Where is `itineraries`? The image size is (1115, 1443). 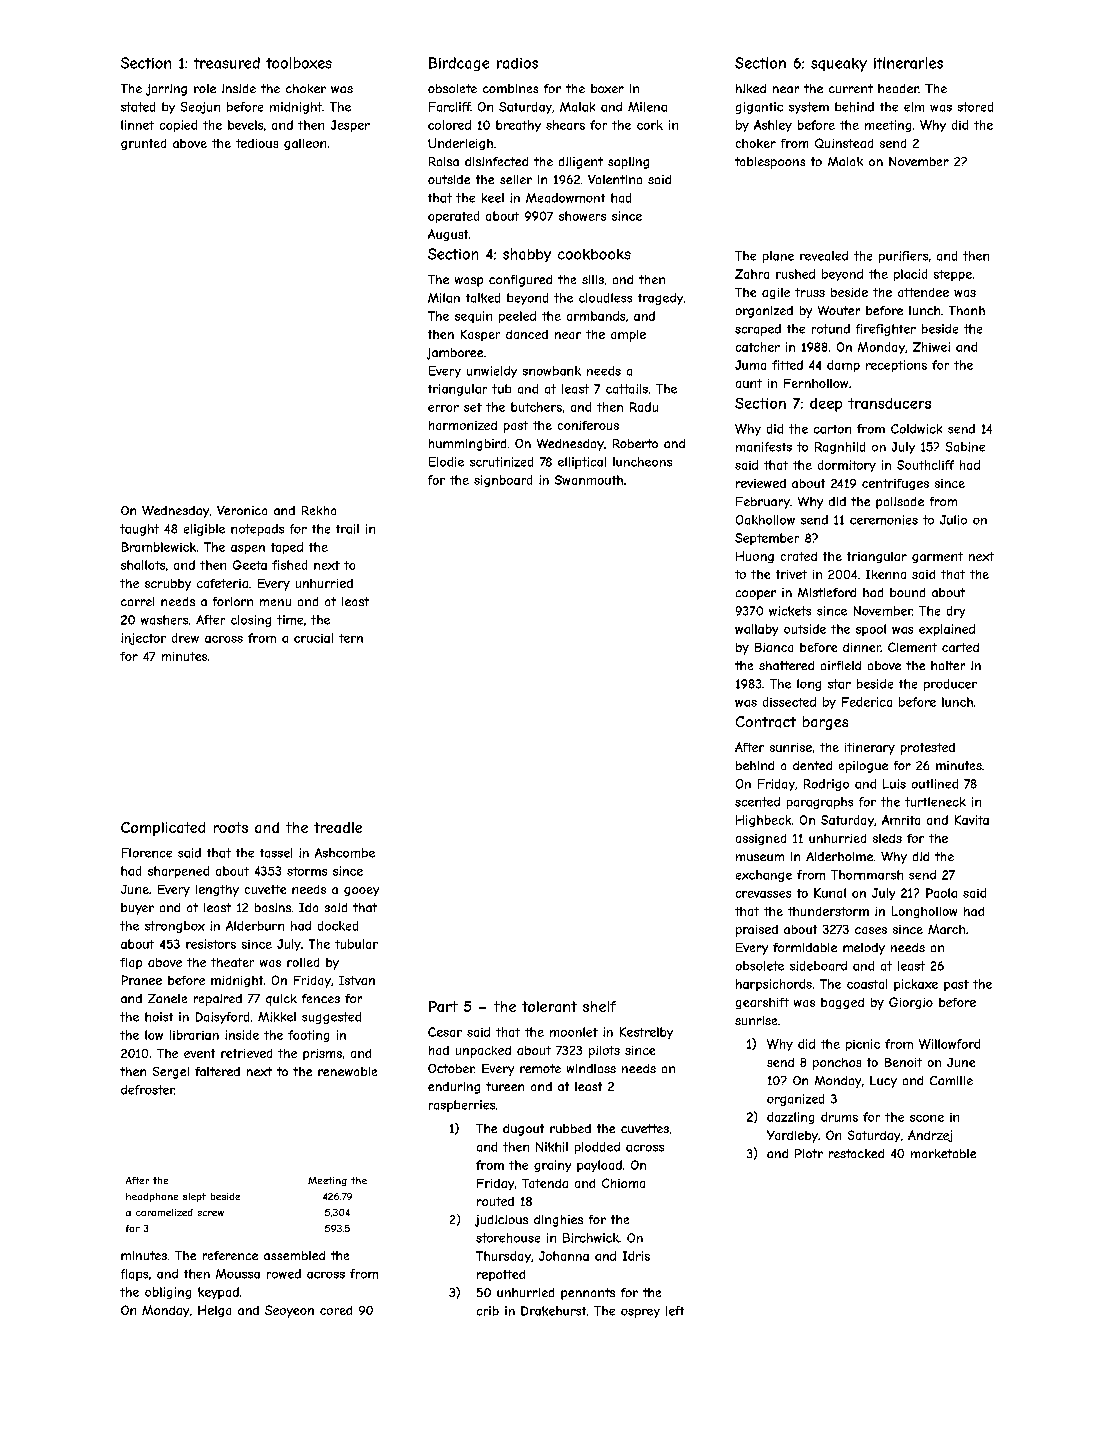 itineraries is located at coordinates (908, 63).
